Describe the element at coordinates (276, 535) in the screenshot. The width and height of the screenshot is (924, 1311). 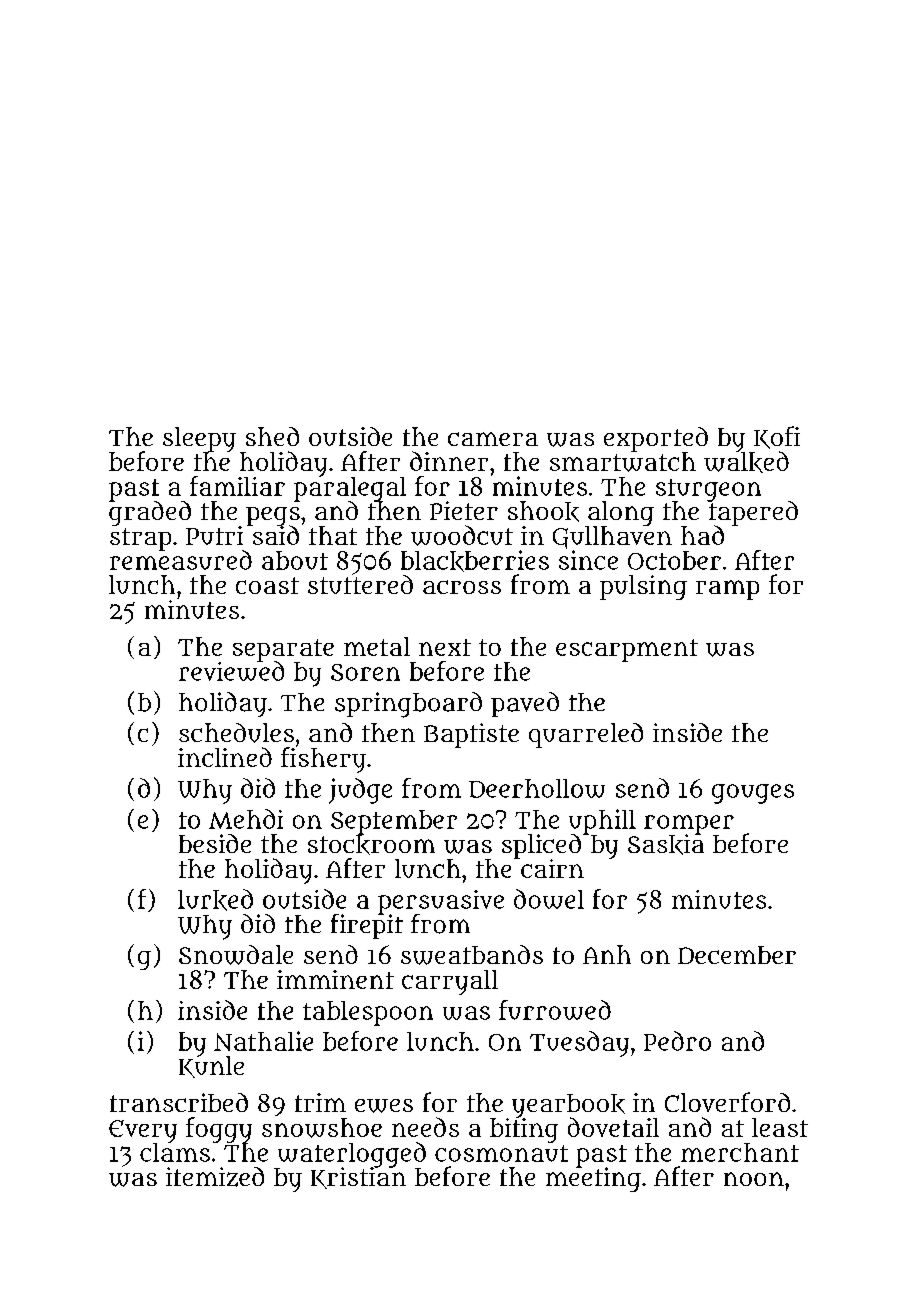
I see `said` at that location.
